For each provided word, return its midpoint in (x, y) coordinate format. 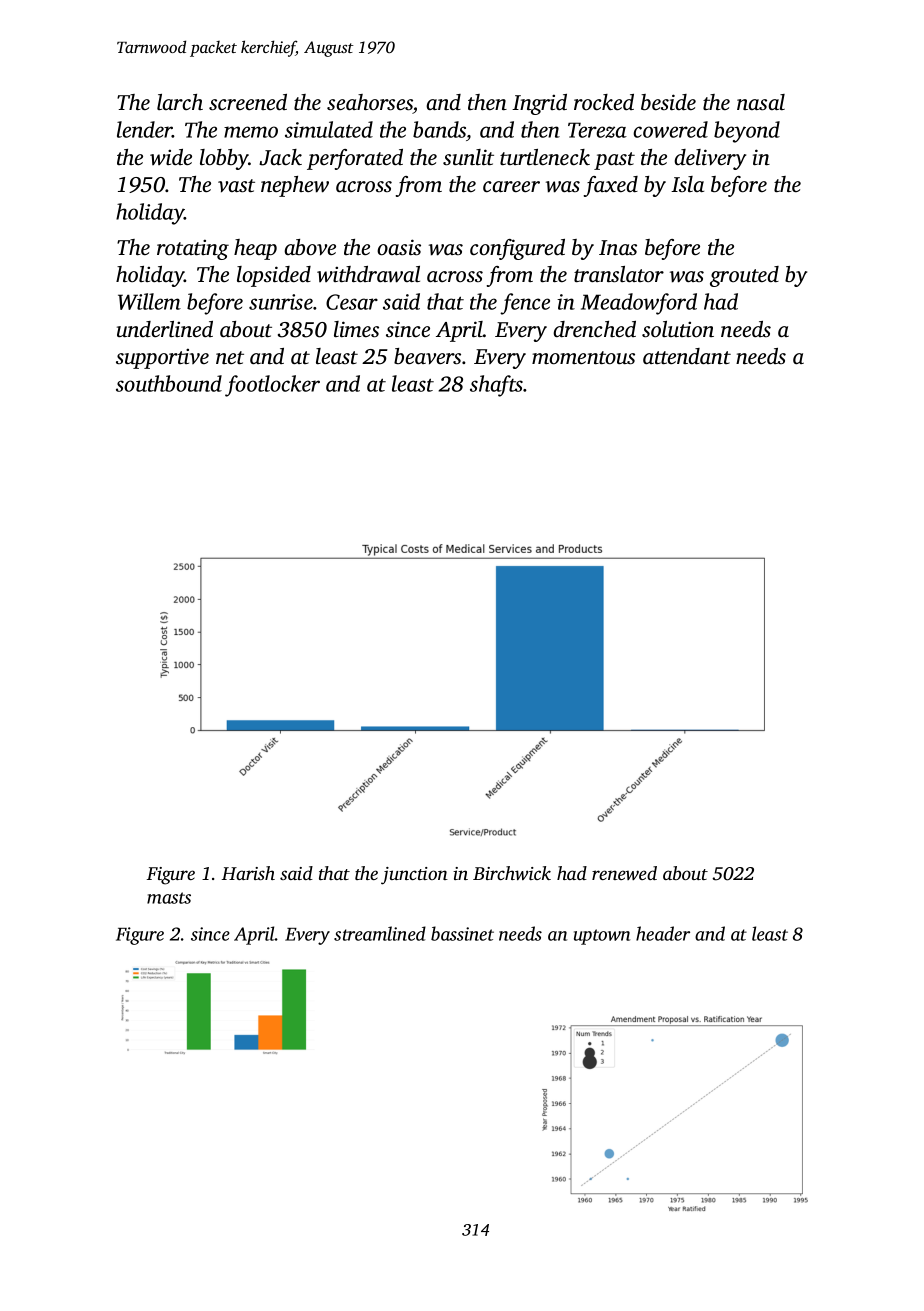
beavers (427, 356)
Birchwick (512, 873)
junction (414, 876)
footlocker (272, 386)
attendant (687, 356)
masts (169, 898)
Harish (248, 873)
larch (180, 102)
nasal (761, 102)
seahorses (370, 102)
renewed (624, 873)
